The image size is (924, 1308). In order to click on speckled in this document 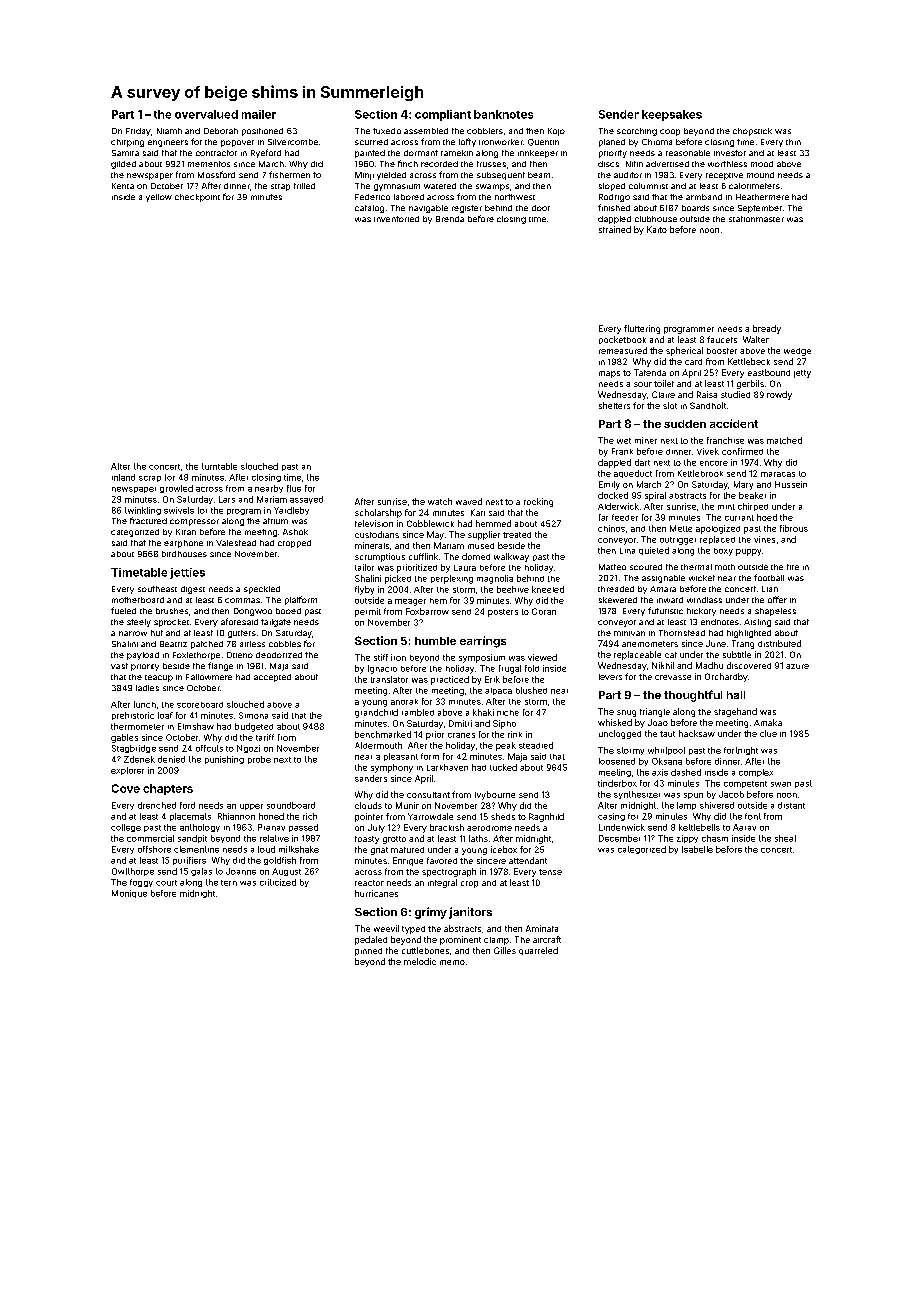, I will do `click(262, 590)`.
